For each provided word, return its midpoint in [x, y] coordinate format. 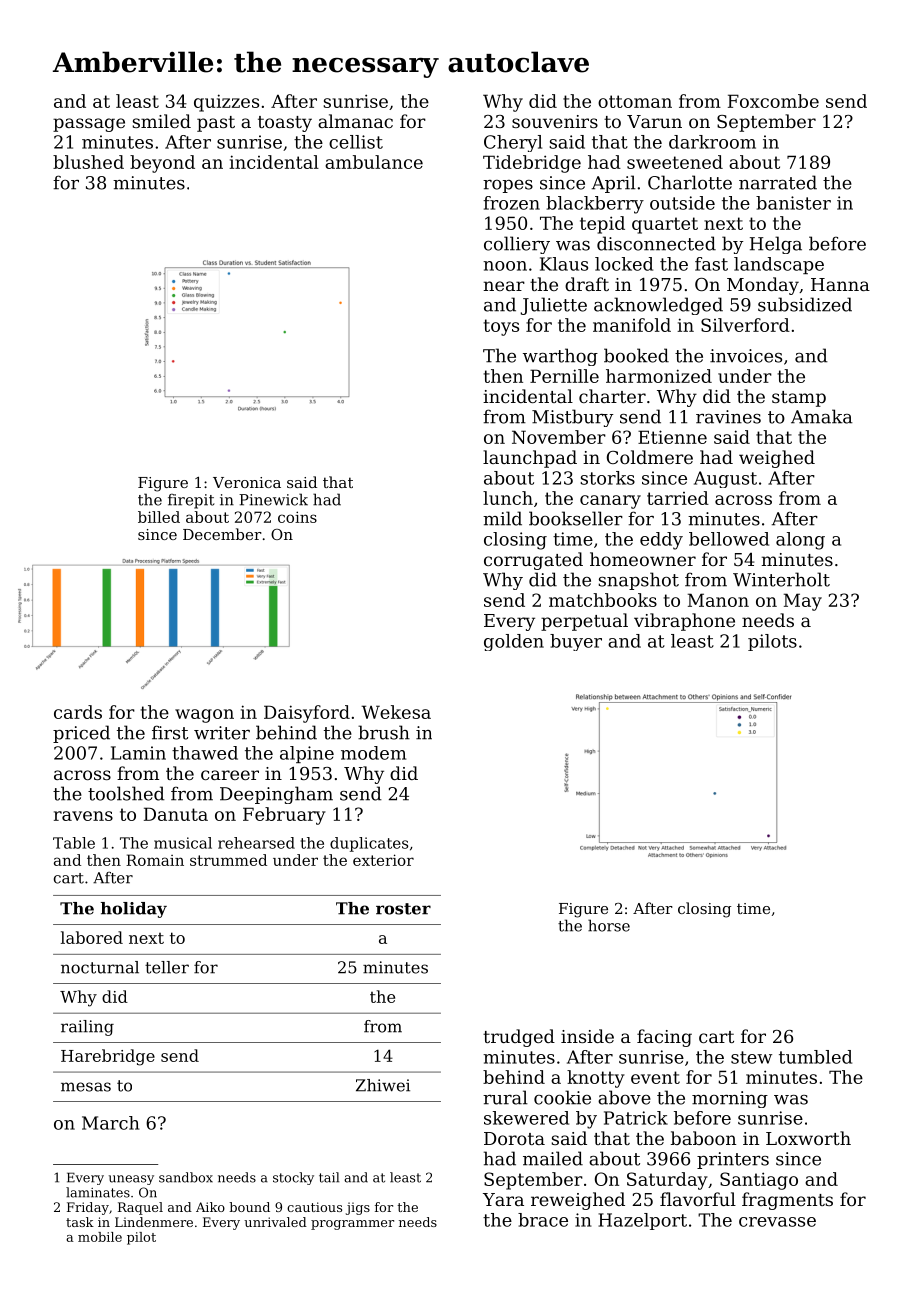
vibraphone [684, 622]
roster [403, 909]
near [504, 286]
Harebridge [108, 1057]
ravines [728, 417]
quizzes [226, 103]
